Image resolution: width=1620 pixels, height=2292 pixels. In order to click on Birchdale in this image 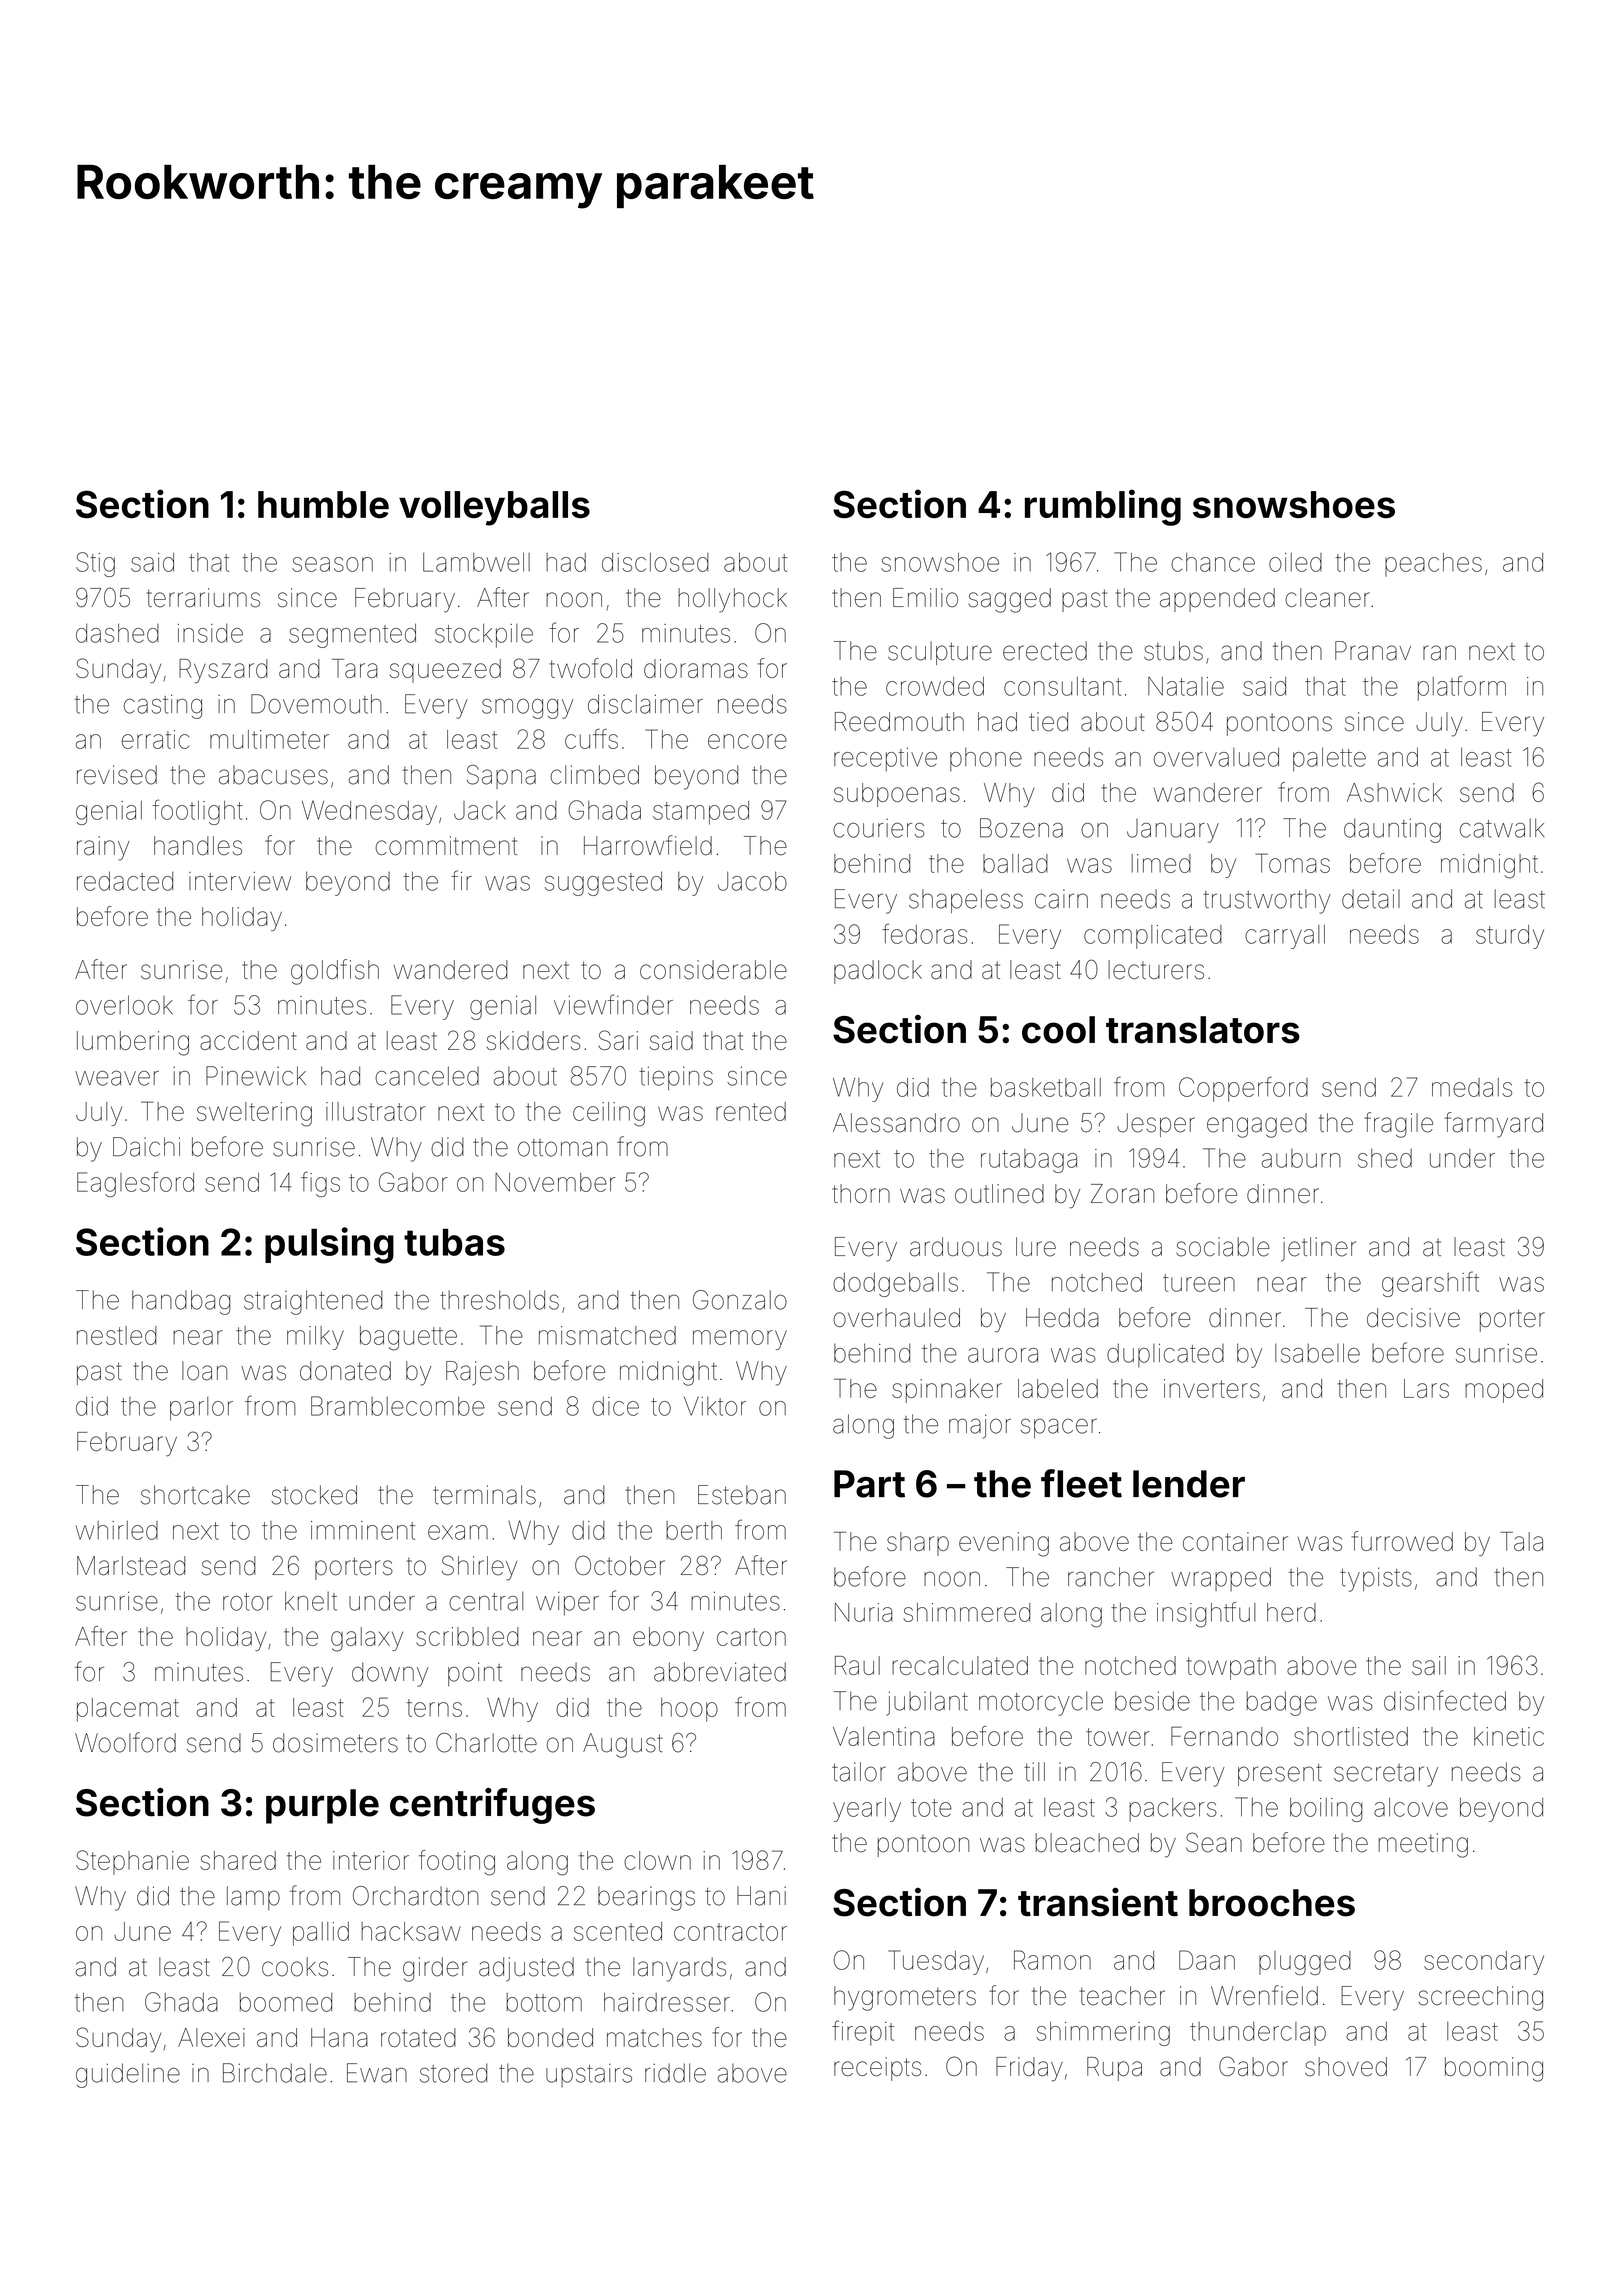, I will do `click(275, 2073)`.
